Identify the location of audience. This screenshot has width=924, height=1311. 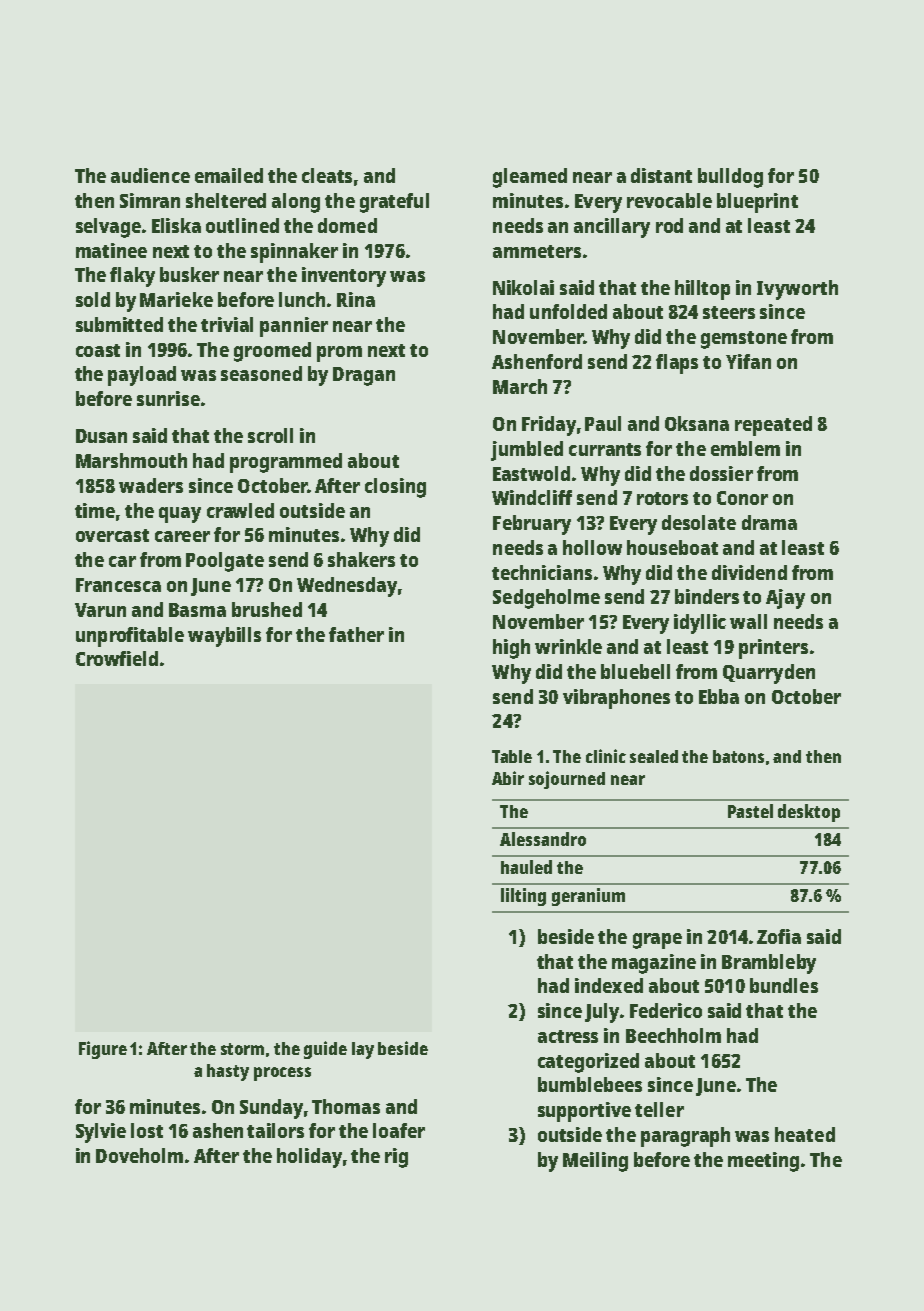
(150, 175).
